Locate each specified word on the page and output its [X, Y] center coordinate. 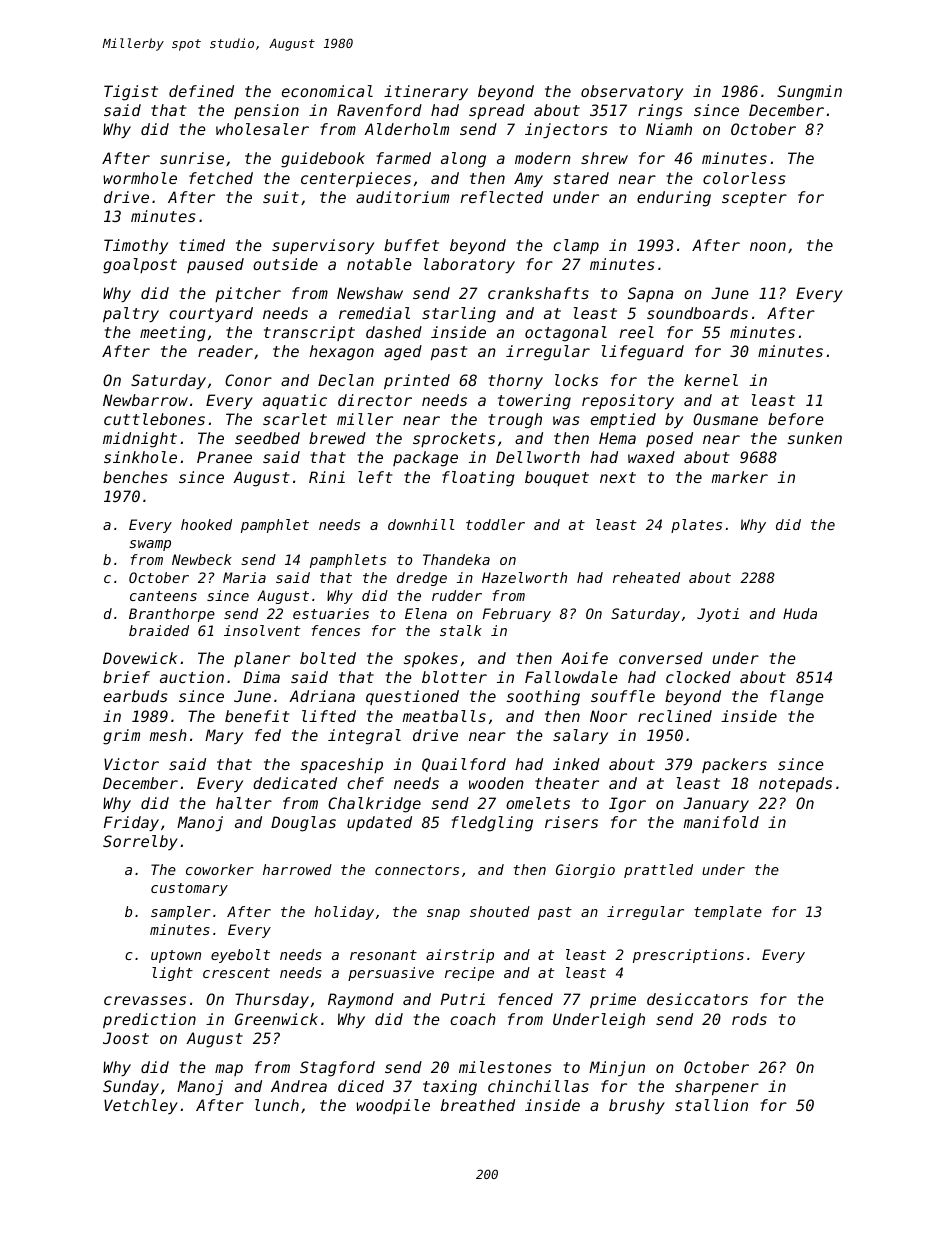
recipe [469, 974]
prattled [658, 871]
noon [768, 246]
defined [201, 91]
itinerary [426, 92]
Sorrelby [140, 842]
